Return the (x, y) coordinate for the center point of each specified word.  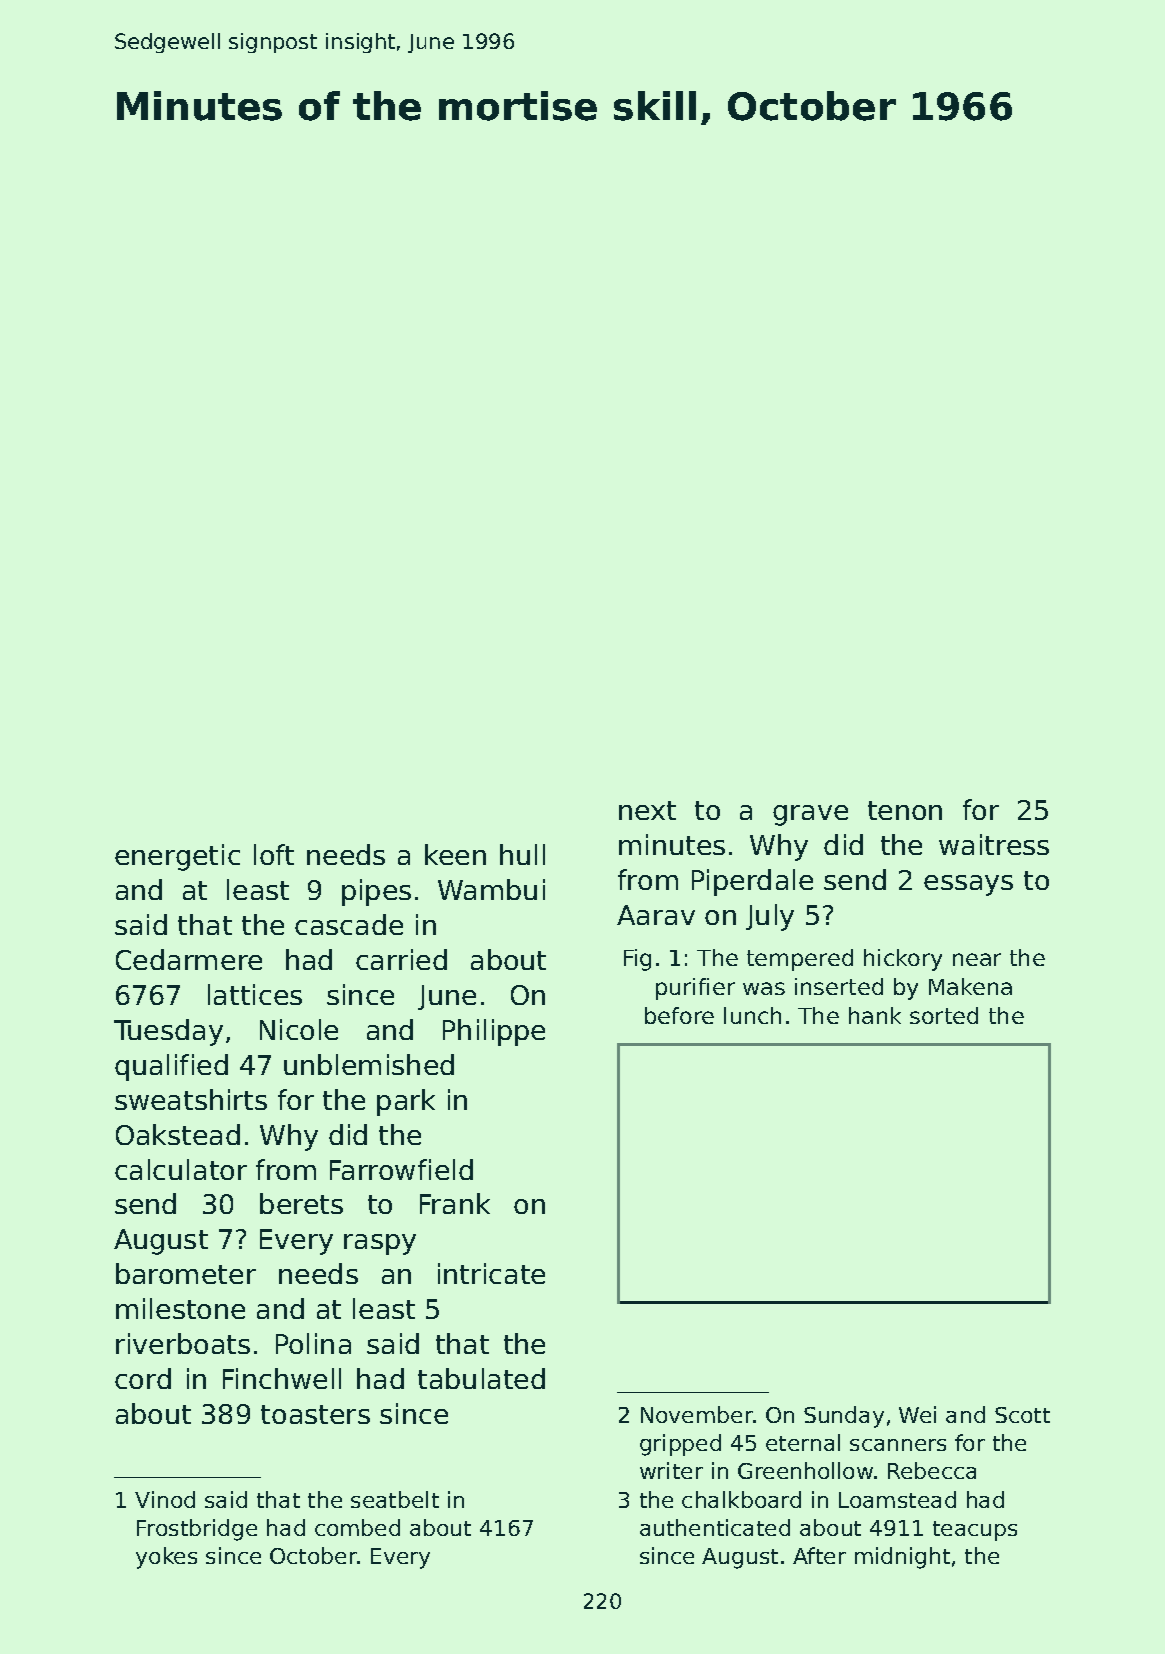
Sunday (844, 1417)
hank (875, 1015)
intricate (491, 1273)
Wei (917, 1414)
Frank (455, 1203)
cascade (349, 924)
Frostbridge (197, 1530)
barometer (186, 1273)
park (406, 1102)
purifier (695, 989)
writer (671, 1470)
